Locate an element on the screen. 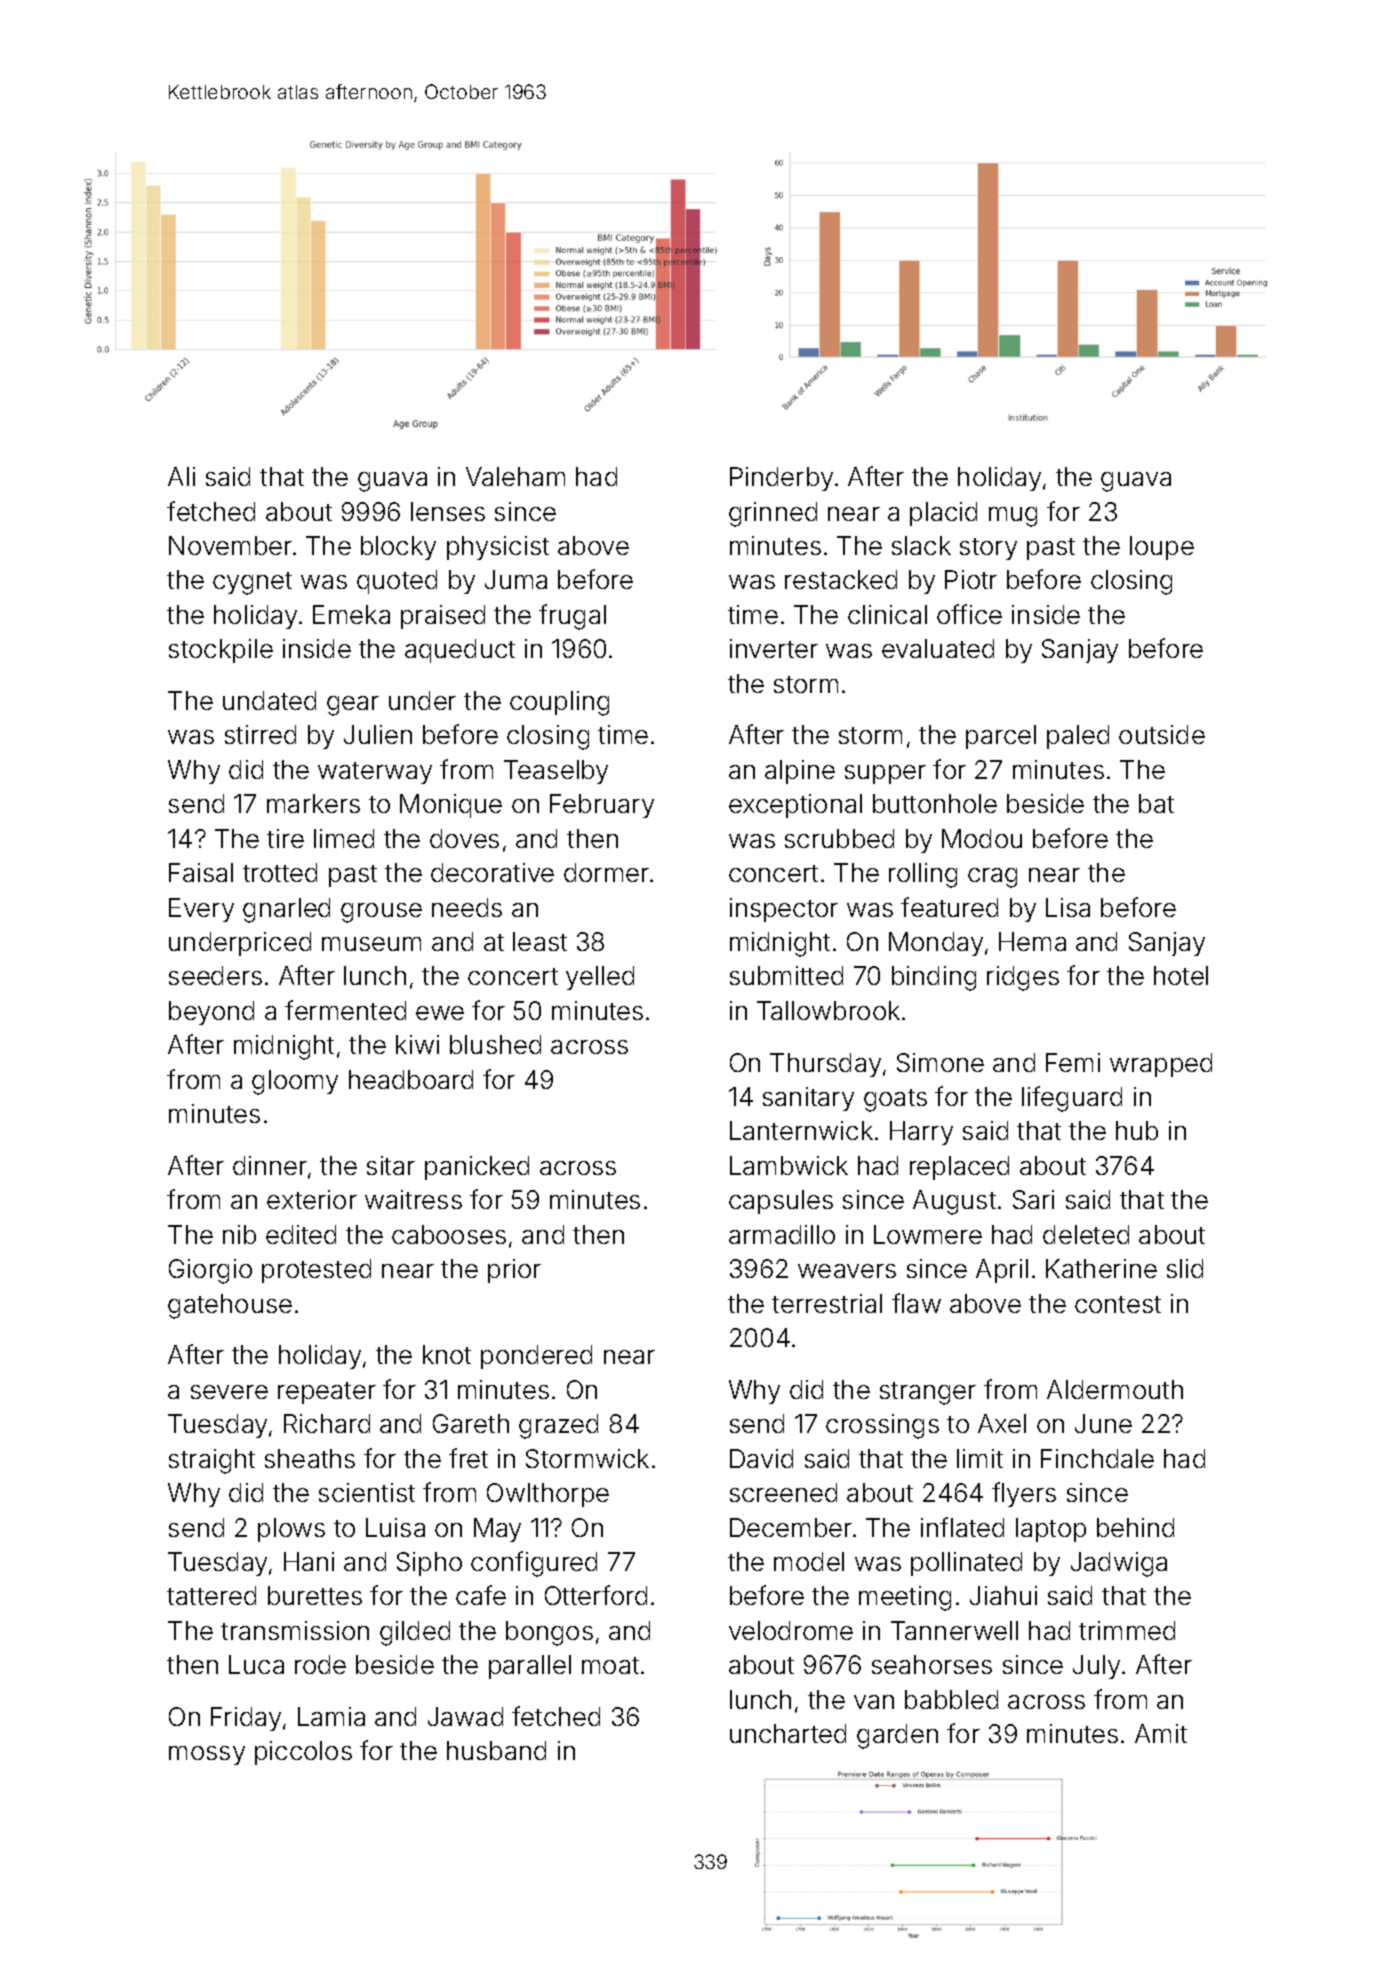  husband is located at coordinates (496, 1750).
